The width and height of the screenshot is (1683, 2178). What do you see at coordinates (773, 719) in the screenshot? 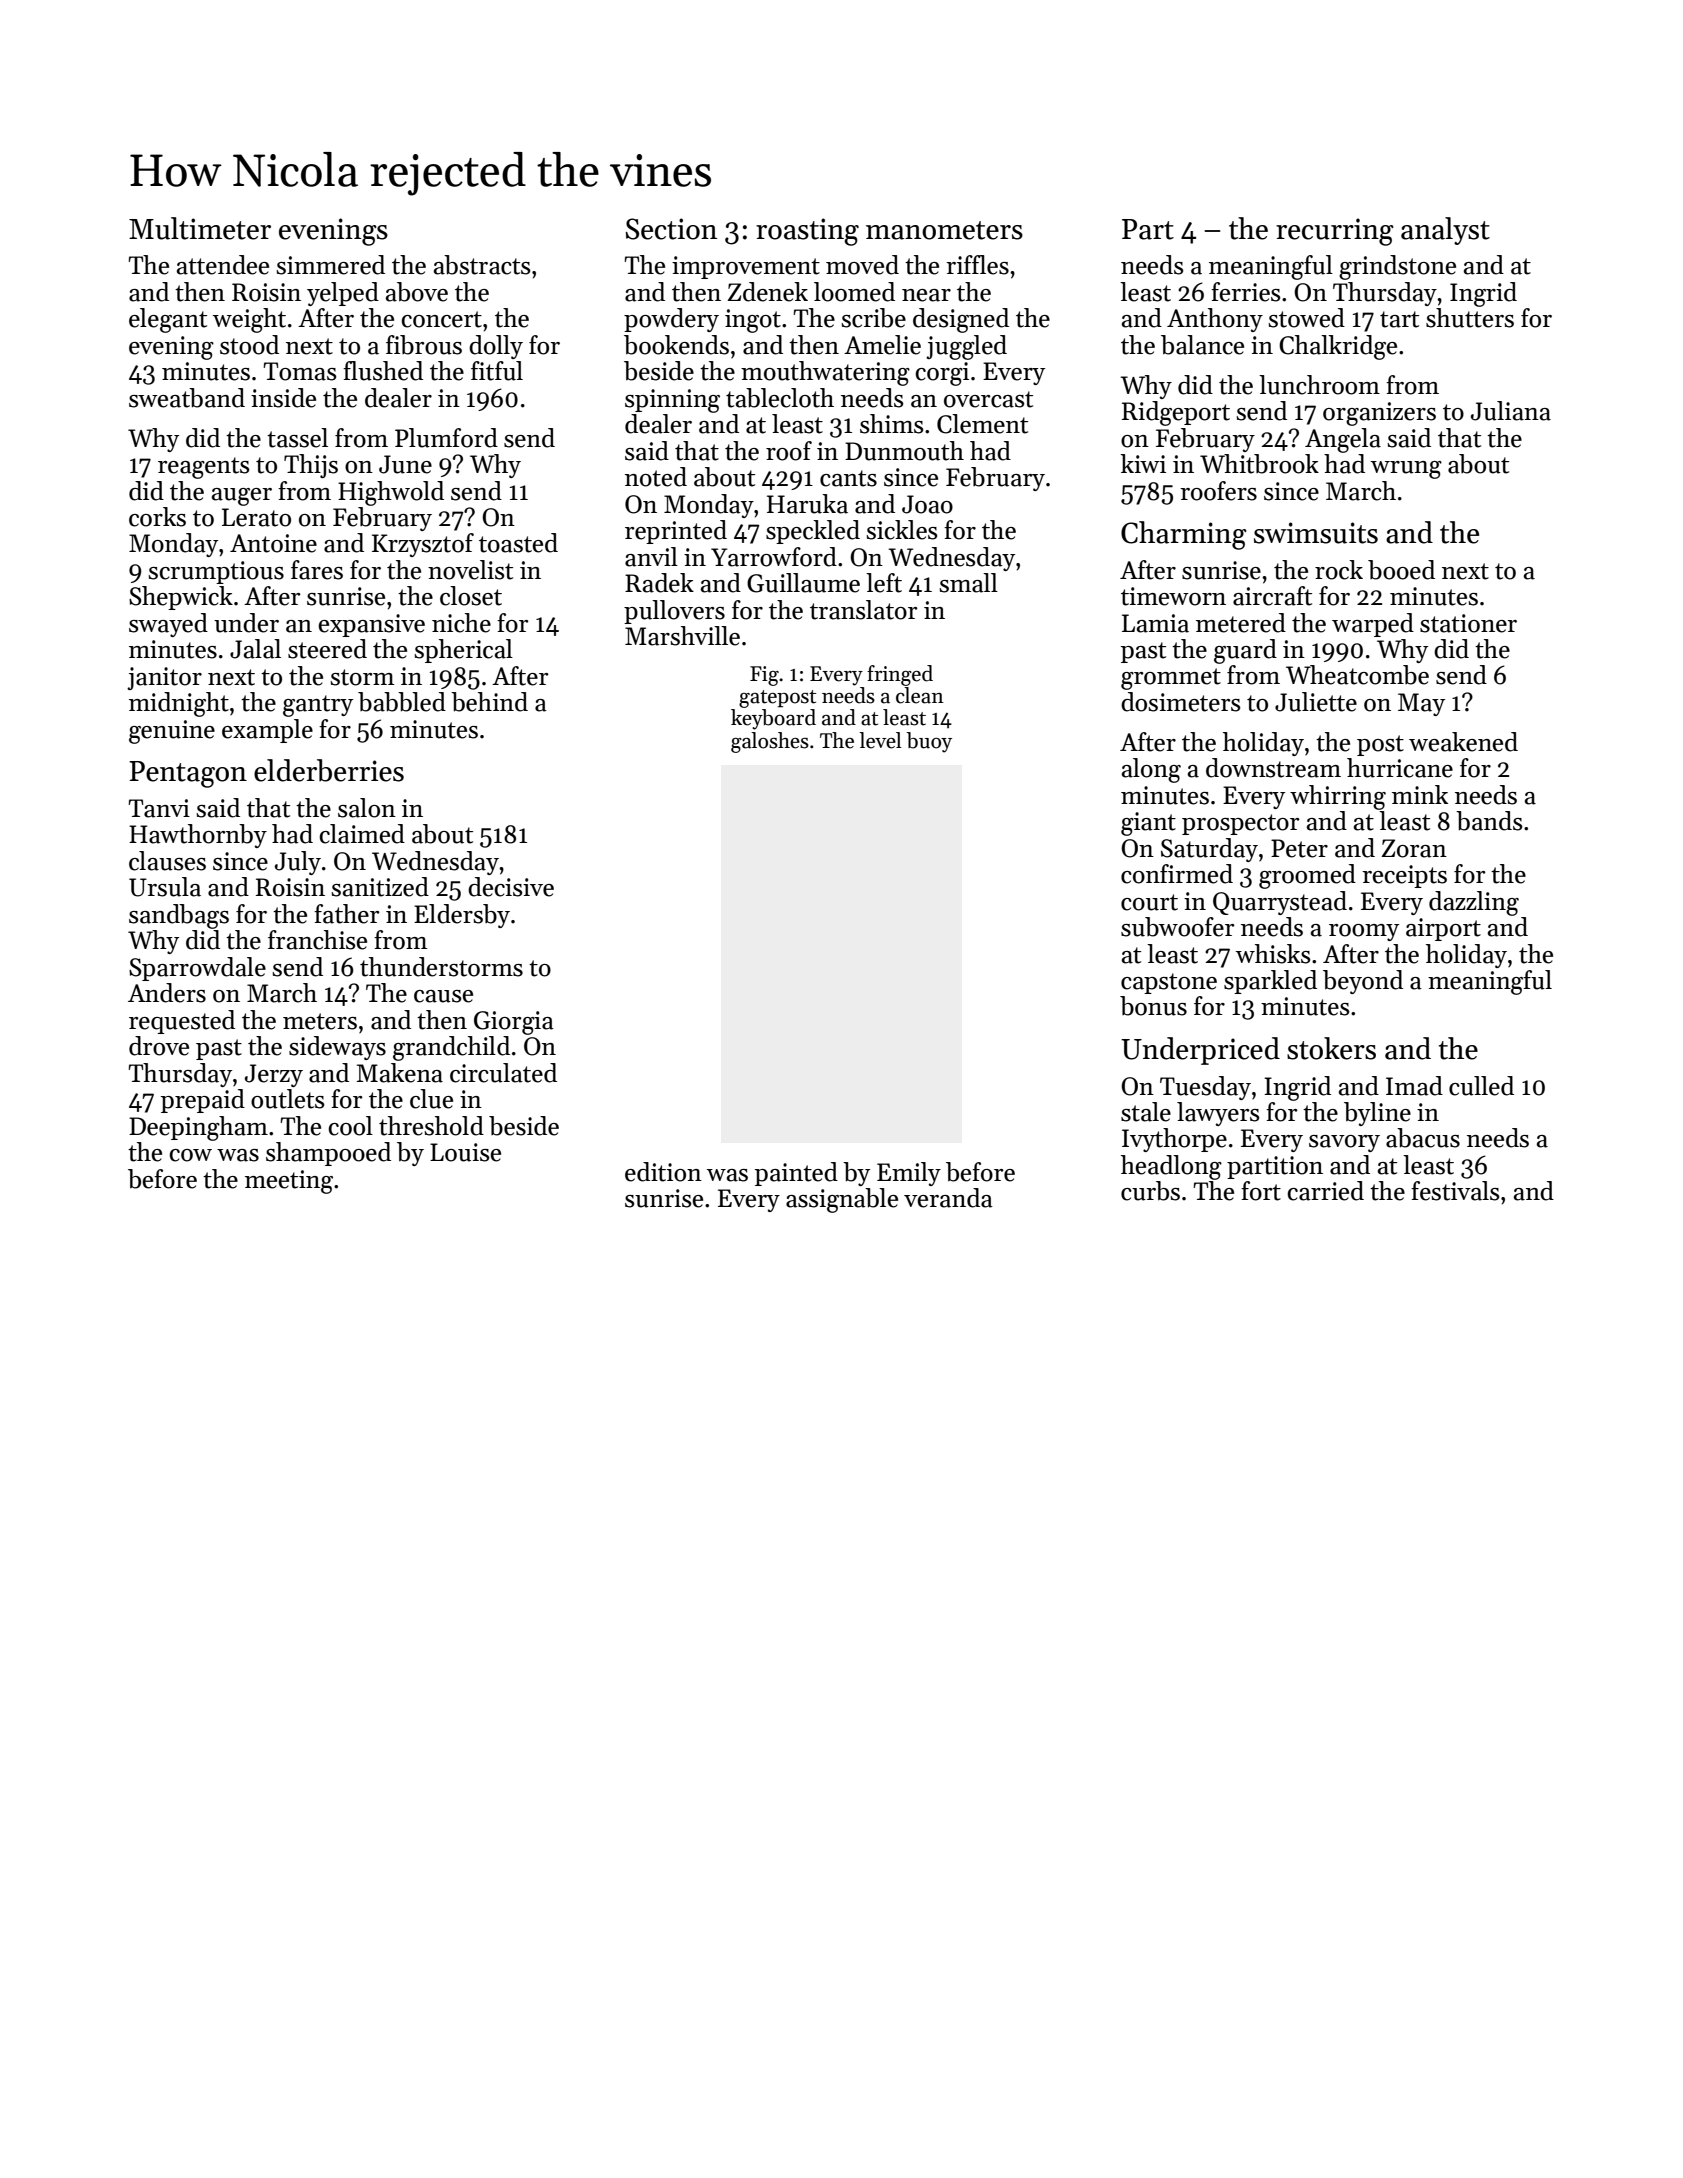
I see `keyboard` at bounding box center [773, 719].
